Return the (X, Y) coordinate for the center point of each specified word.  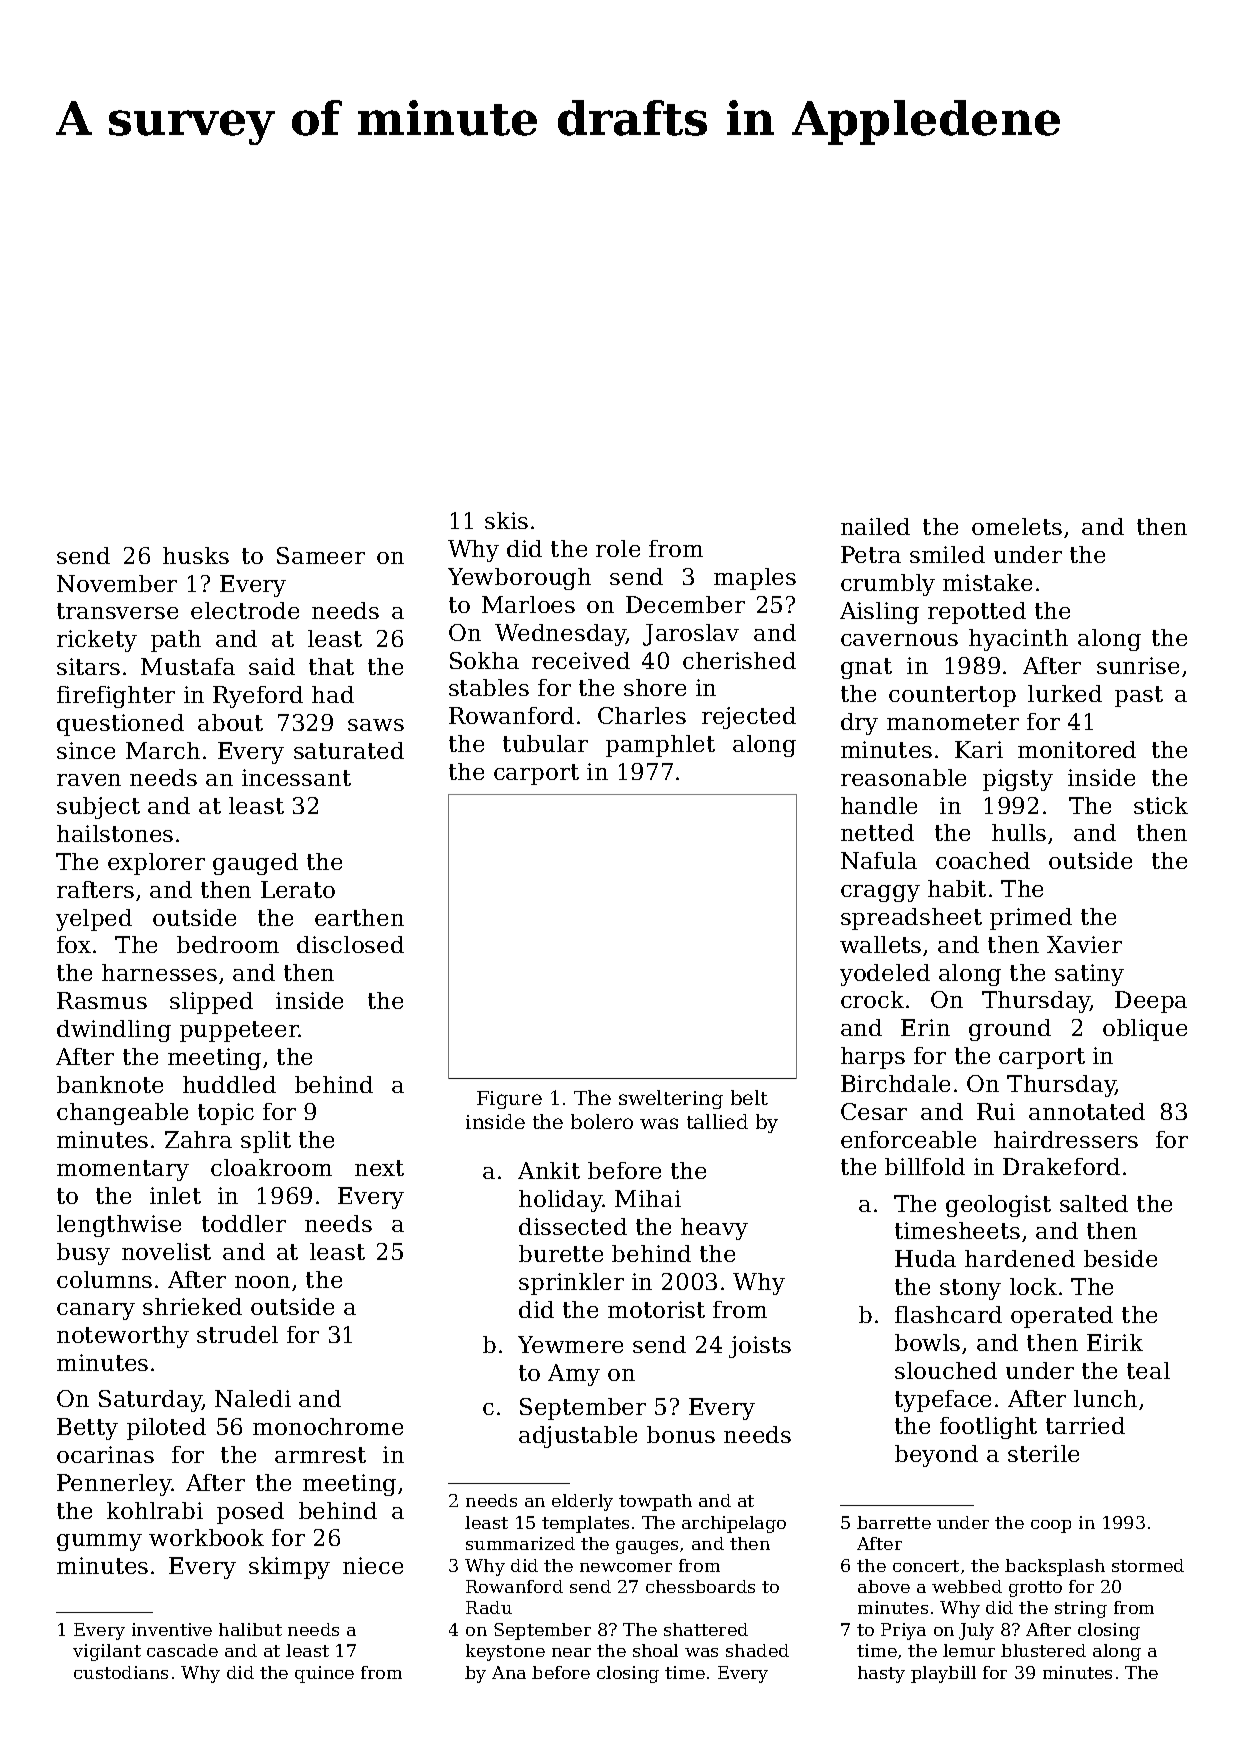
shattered (706, 1629)
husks (196, 555)
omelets (1017, 526)
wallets (880, 944)
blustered (1043, 1650)
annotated (1087, 1111)
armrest (320, 1455)
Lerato (298, 889)
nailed (875, 526)
